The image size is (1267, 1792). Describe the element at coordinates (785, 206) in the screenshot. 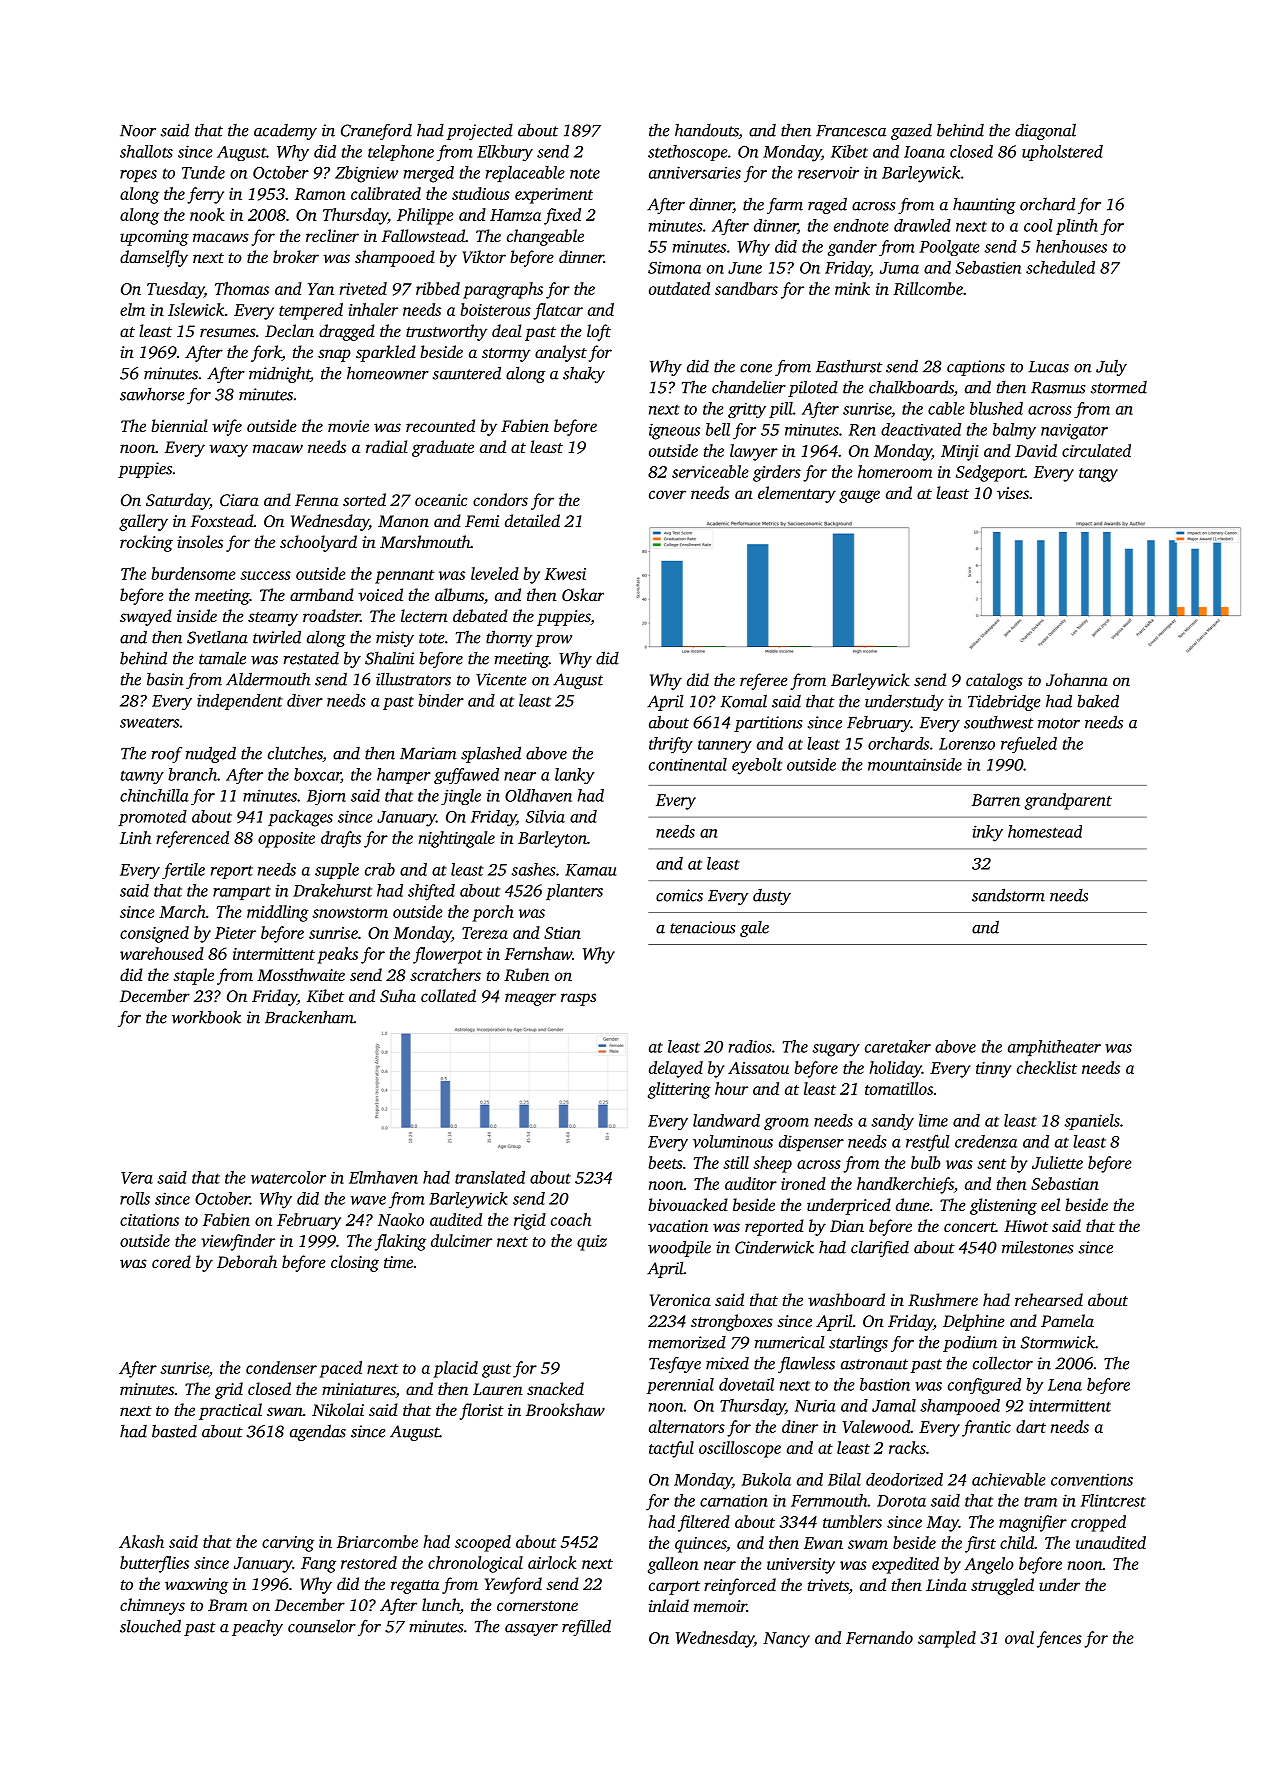

I see `farm` at that location.
